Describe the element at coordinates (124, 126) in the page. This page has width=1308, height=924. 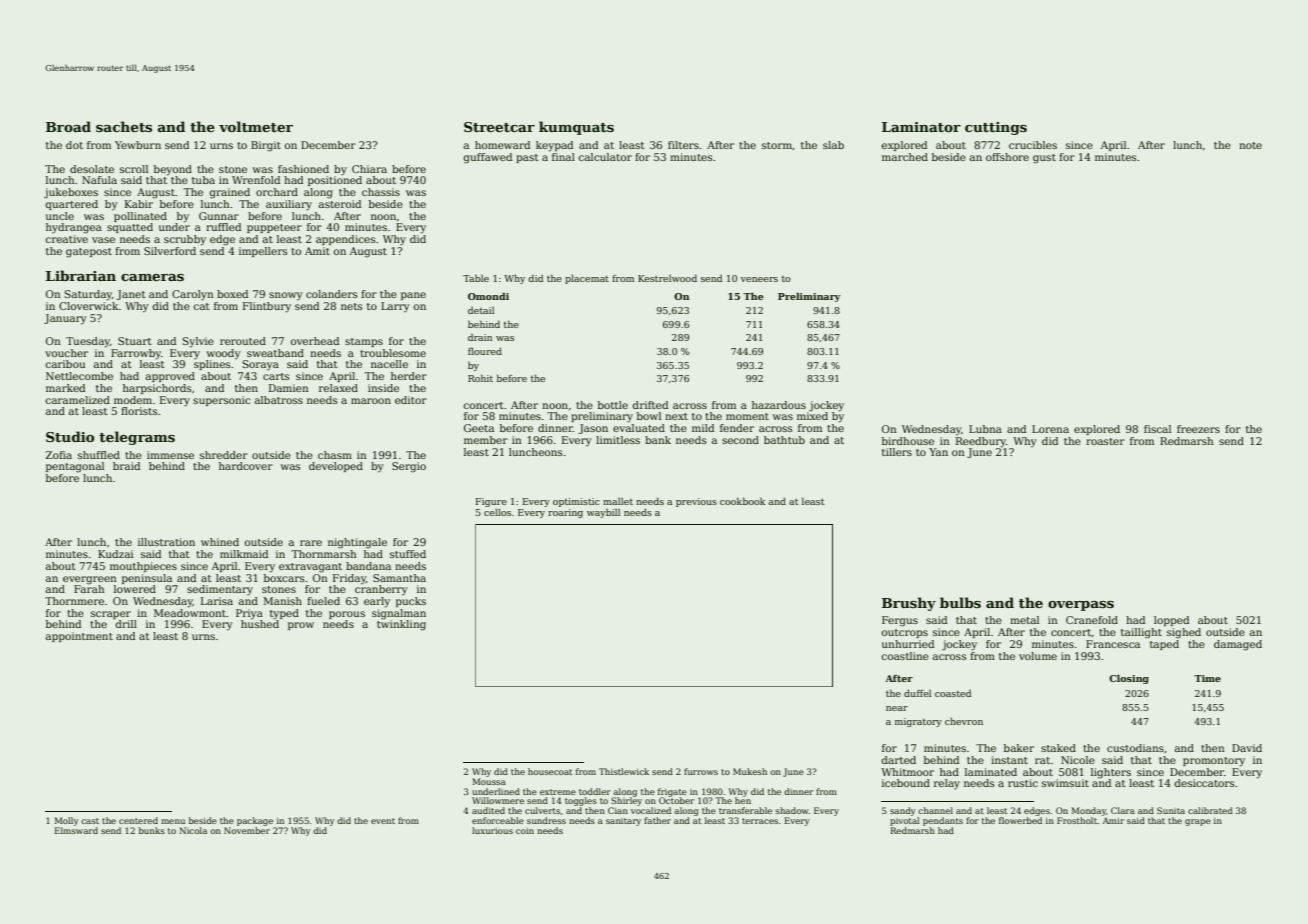
I see `sachets` at that location.
